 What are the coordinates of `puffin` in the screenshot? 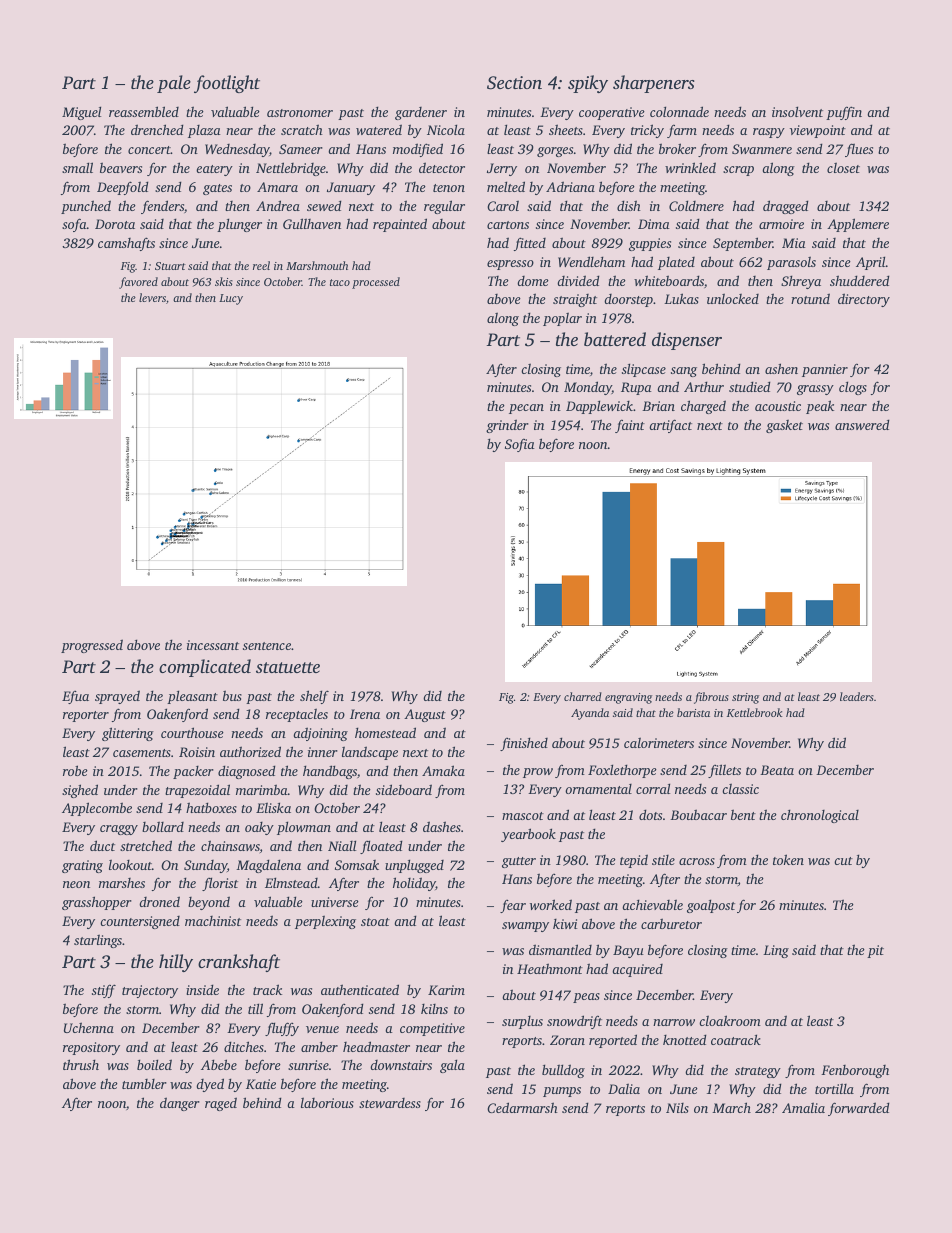 It's located at (844, 113).
